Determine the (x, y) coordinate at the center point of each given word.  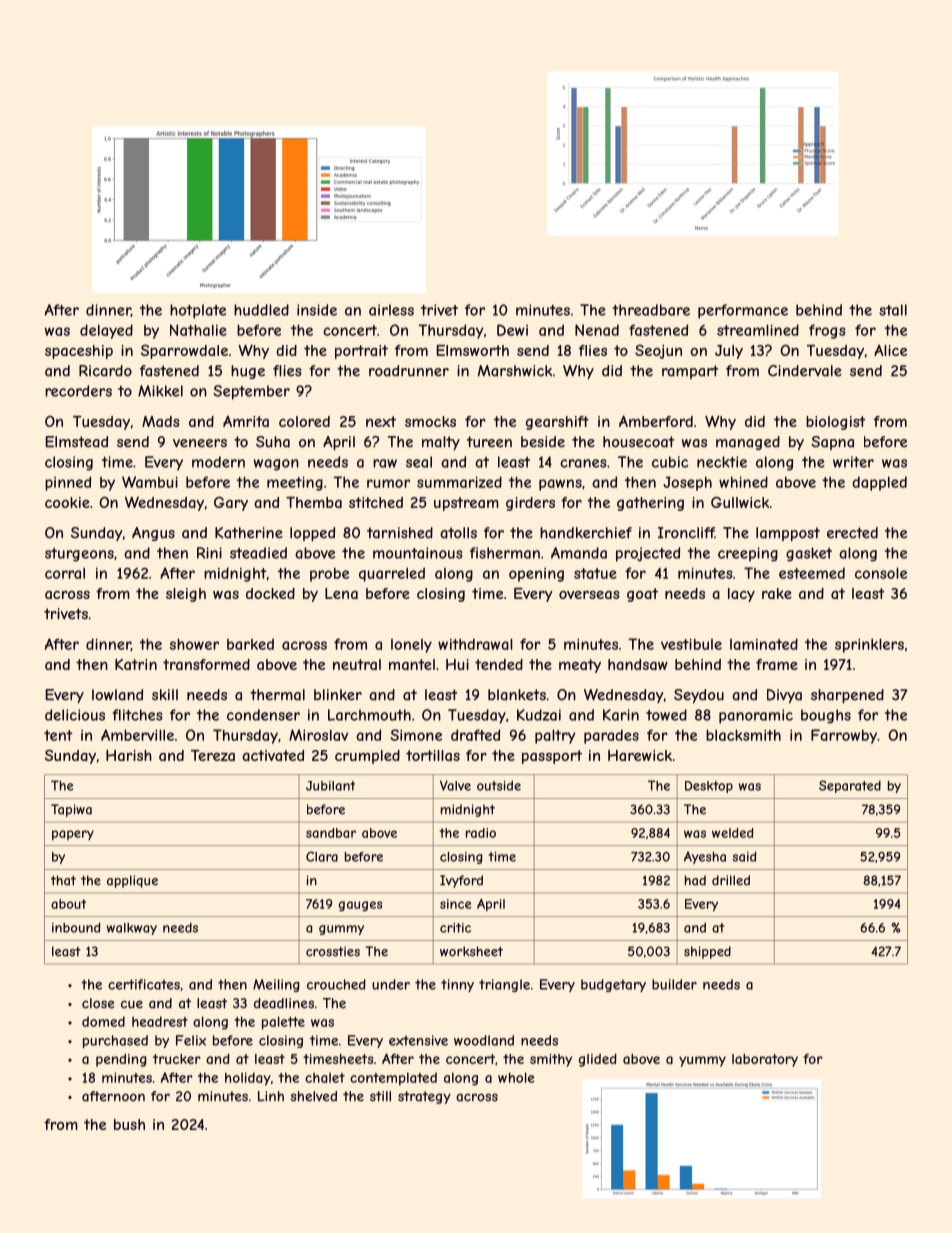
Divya (784, 696)
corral (65, 573)
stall (893, 310)
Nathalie (198, 330)
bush (129, 1124)
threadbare (651, 310)
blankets (517, 695)
